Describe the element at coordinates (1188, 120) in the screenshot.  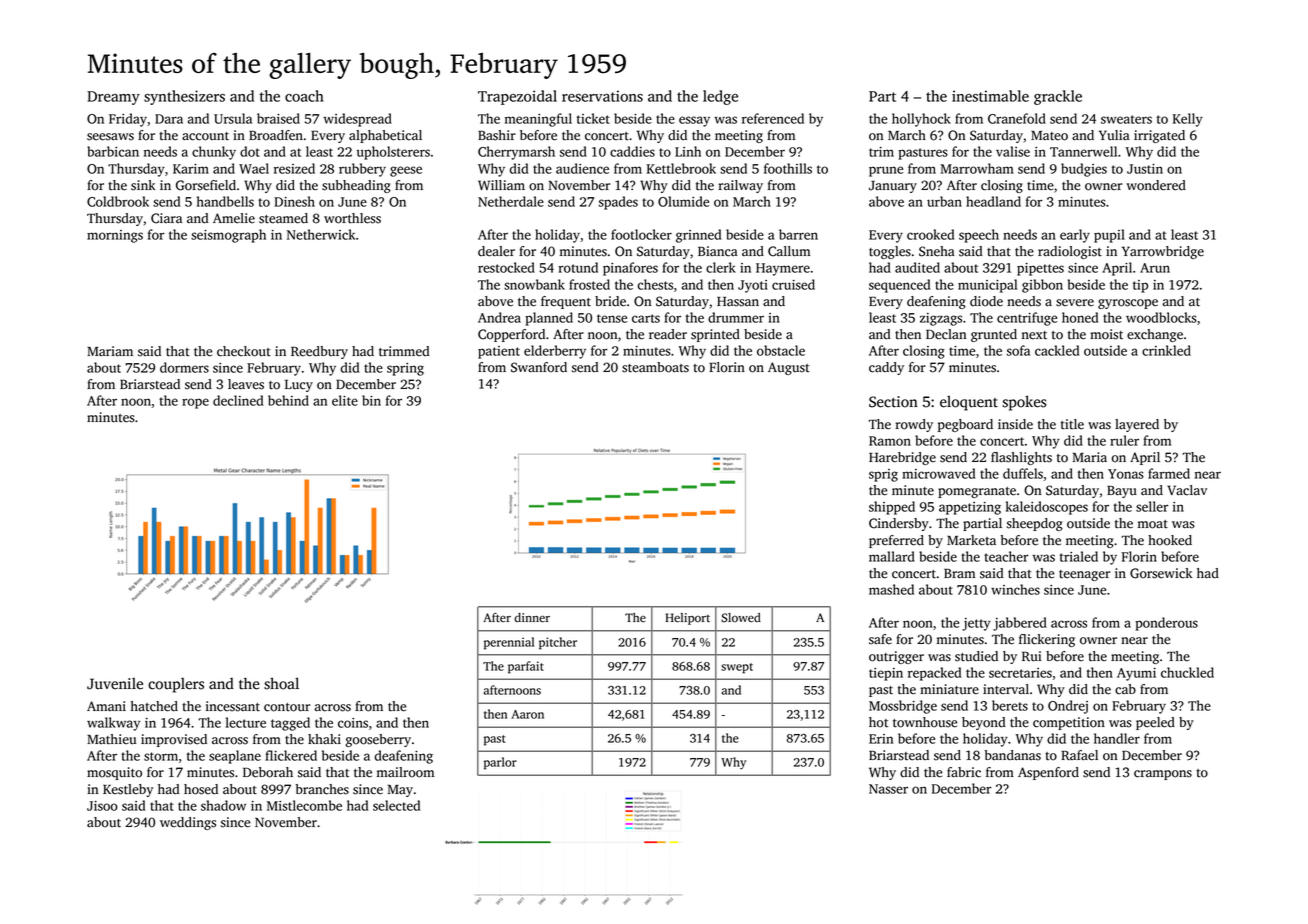
I see `Kelly` at that location.
